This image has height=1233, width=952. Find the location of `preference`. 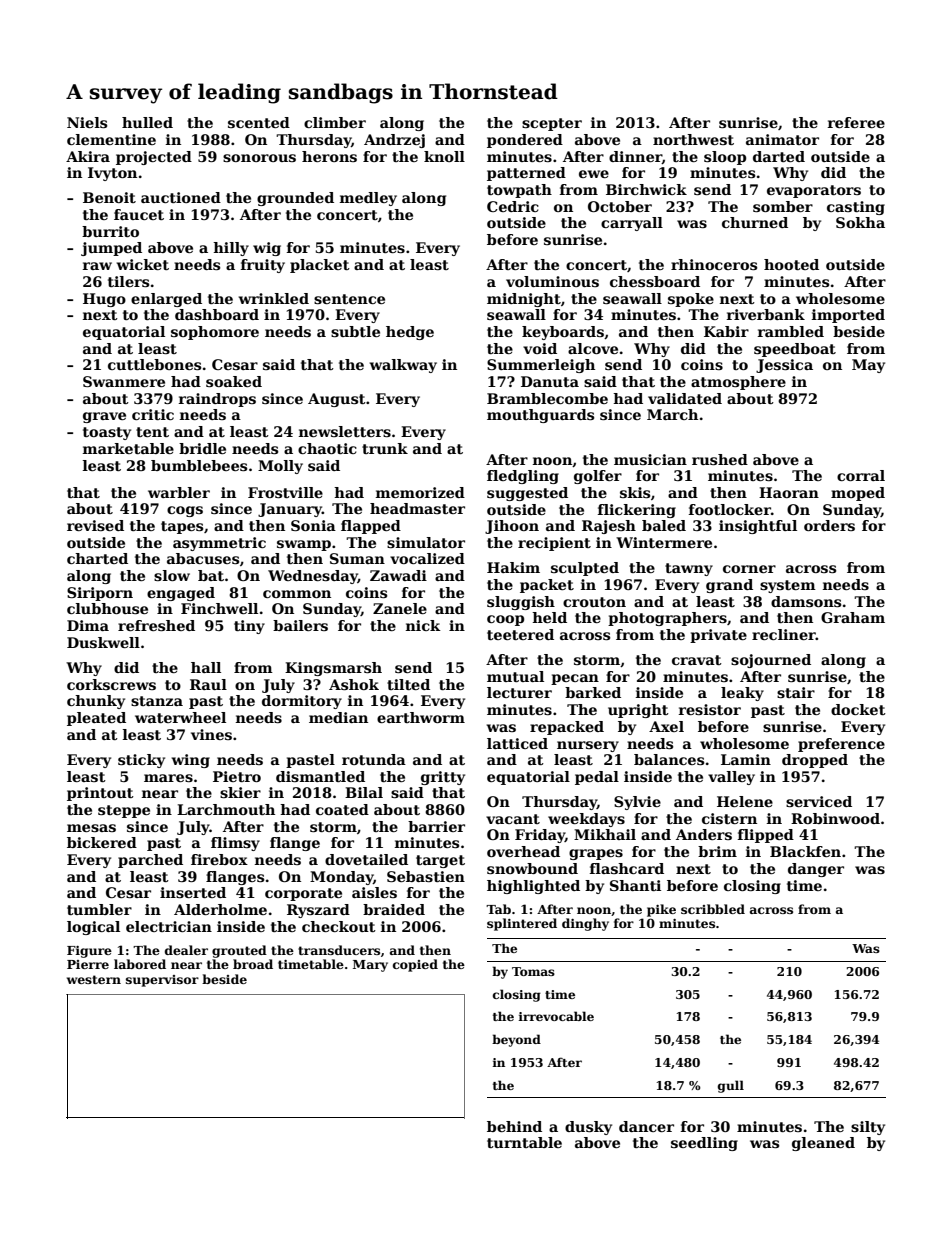

preference is located at coordinates (841, 745).
